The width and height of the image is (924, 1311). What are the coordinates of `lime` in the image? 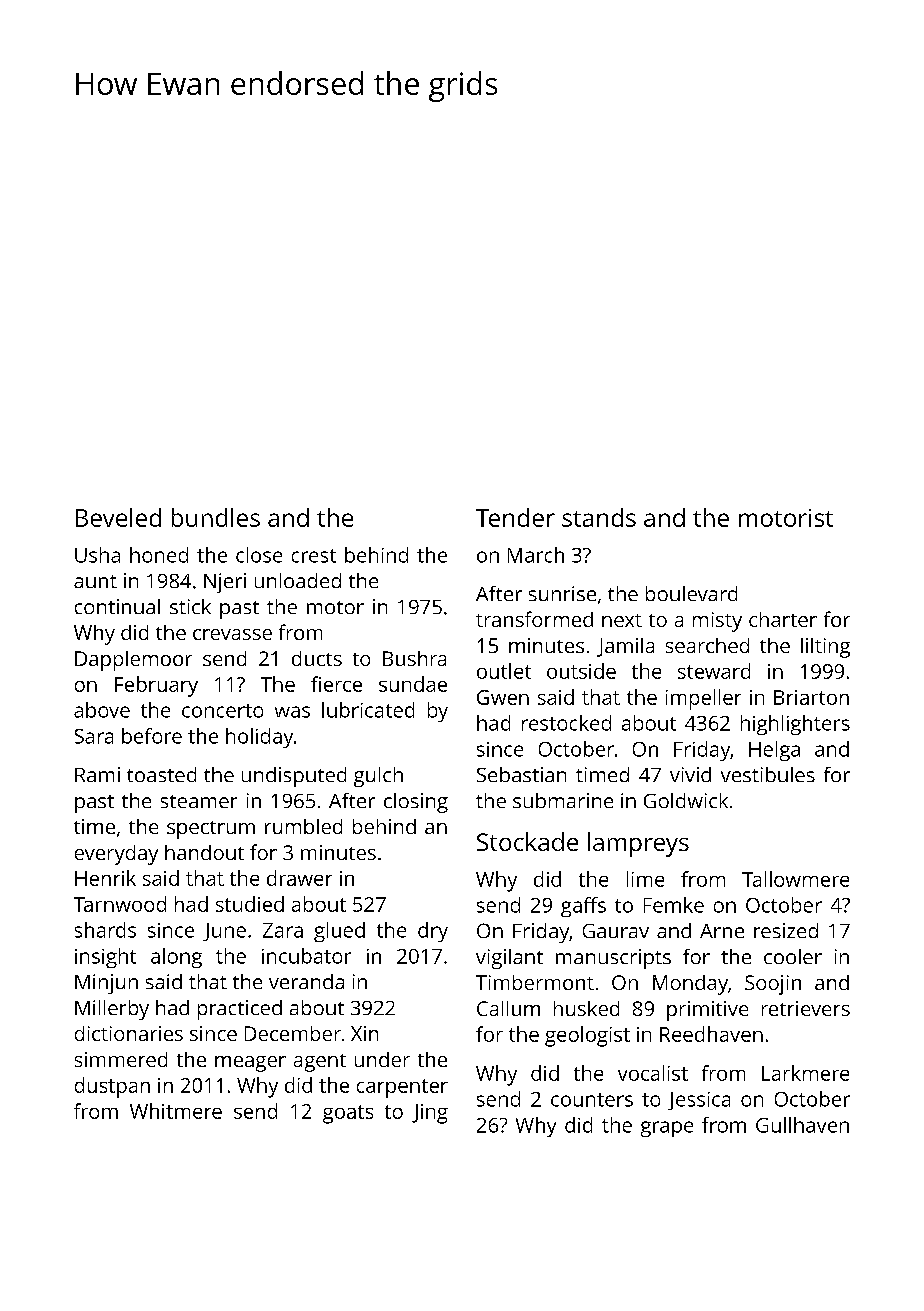 It's located at (645, 879).
